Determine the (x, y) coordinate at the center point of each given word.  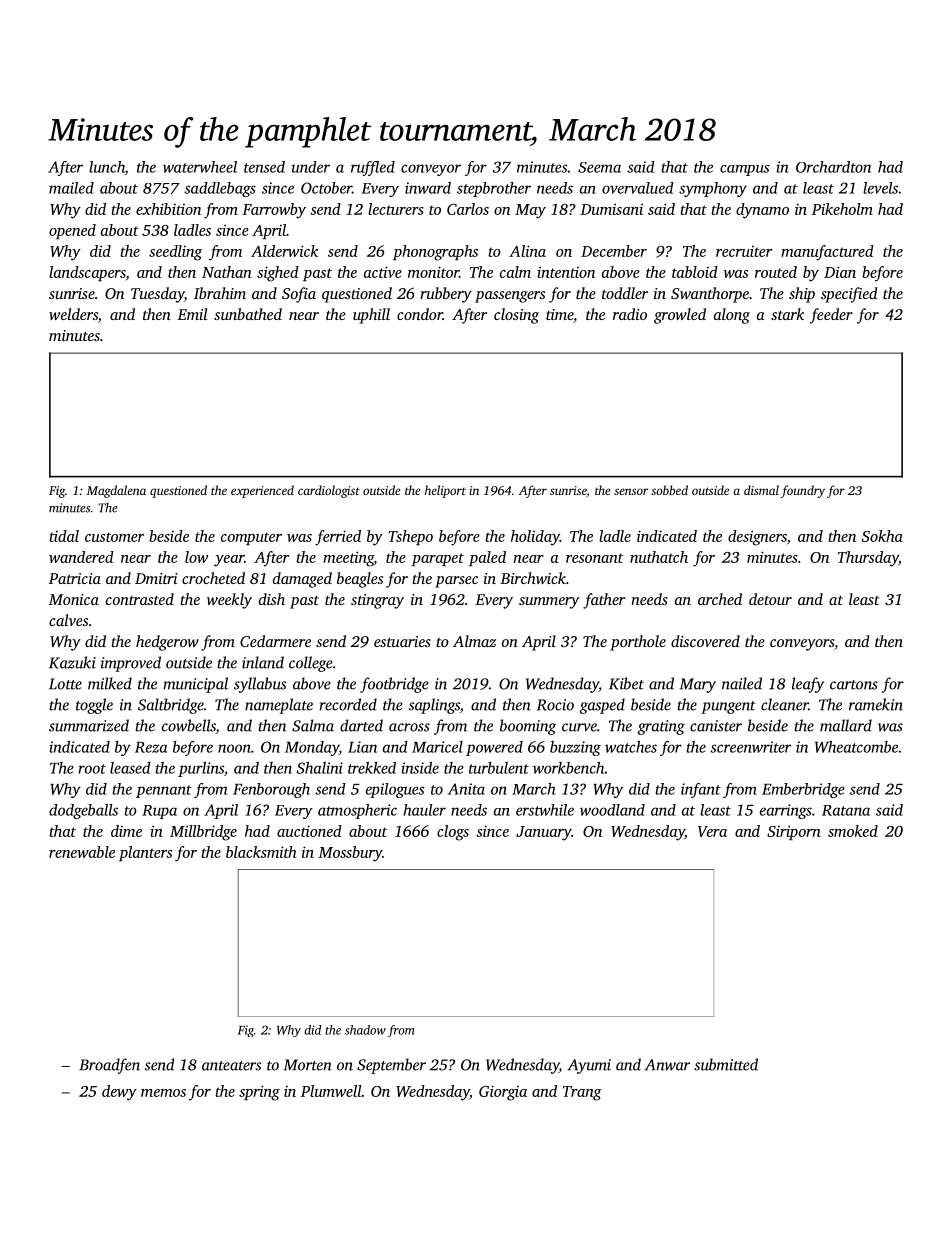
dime (126, 831)
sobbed (669, 490)
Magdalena (116, 491)
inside (420, 768)
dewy (119, 1093)
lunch (107, 167)
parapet (438, 559)
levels (880, 188)
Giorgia (503, 1093)
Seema (599, 167)
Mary (698, 685)
